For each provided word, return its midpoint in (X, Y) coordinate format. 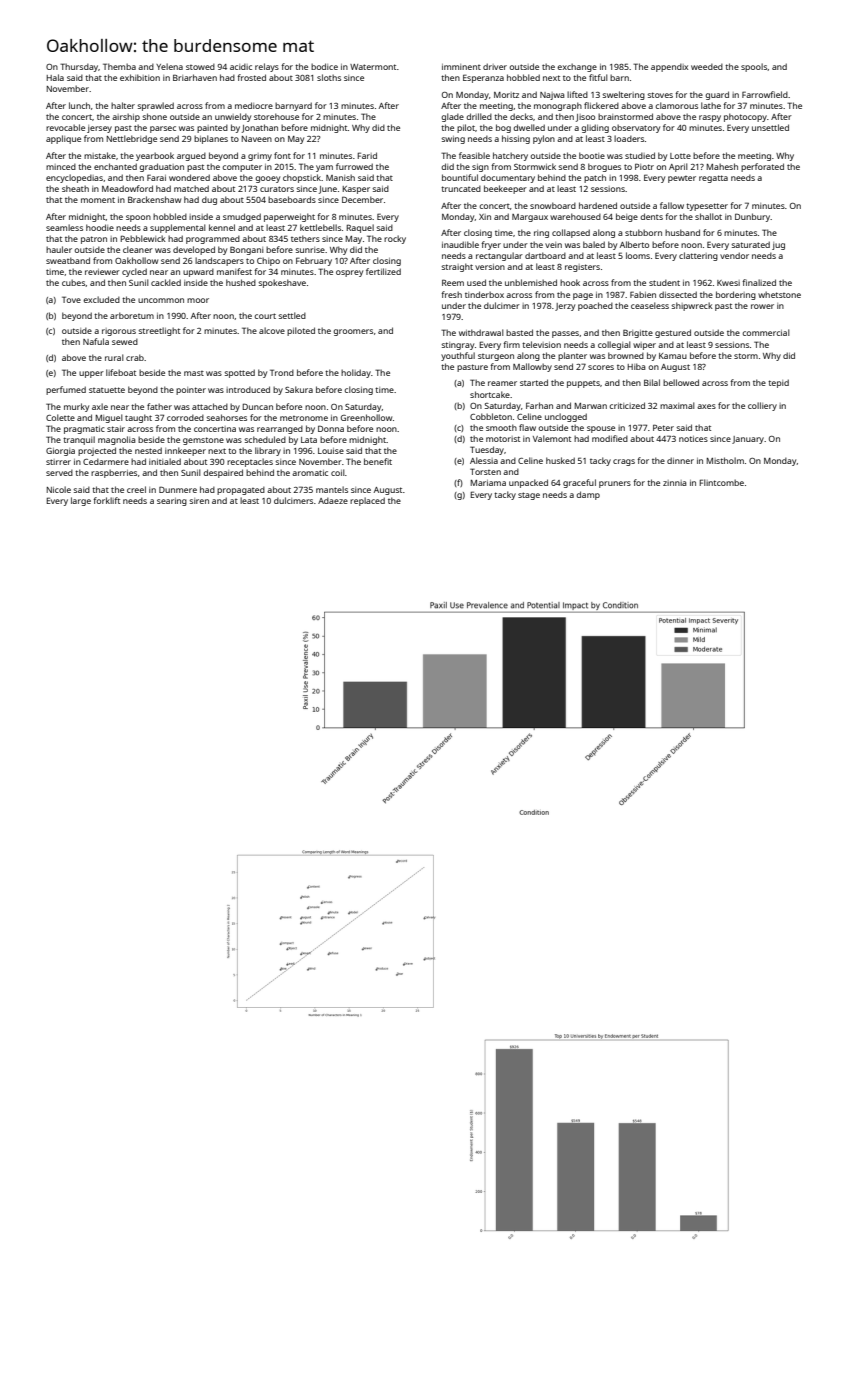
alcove (272, 330)
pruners (615, 484)
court (265, 316)
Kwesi (728, 283)
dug (209, 201)
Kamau (673, 356)
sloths (329, 77)
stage (529, 496)
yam (324, 168)
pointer (191, 391)
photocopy (745, 117)
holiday (356, 373)
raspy (710, 118)
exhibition (140, 77)
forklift (106, 500)
